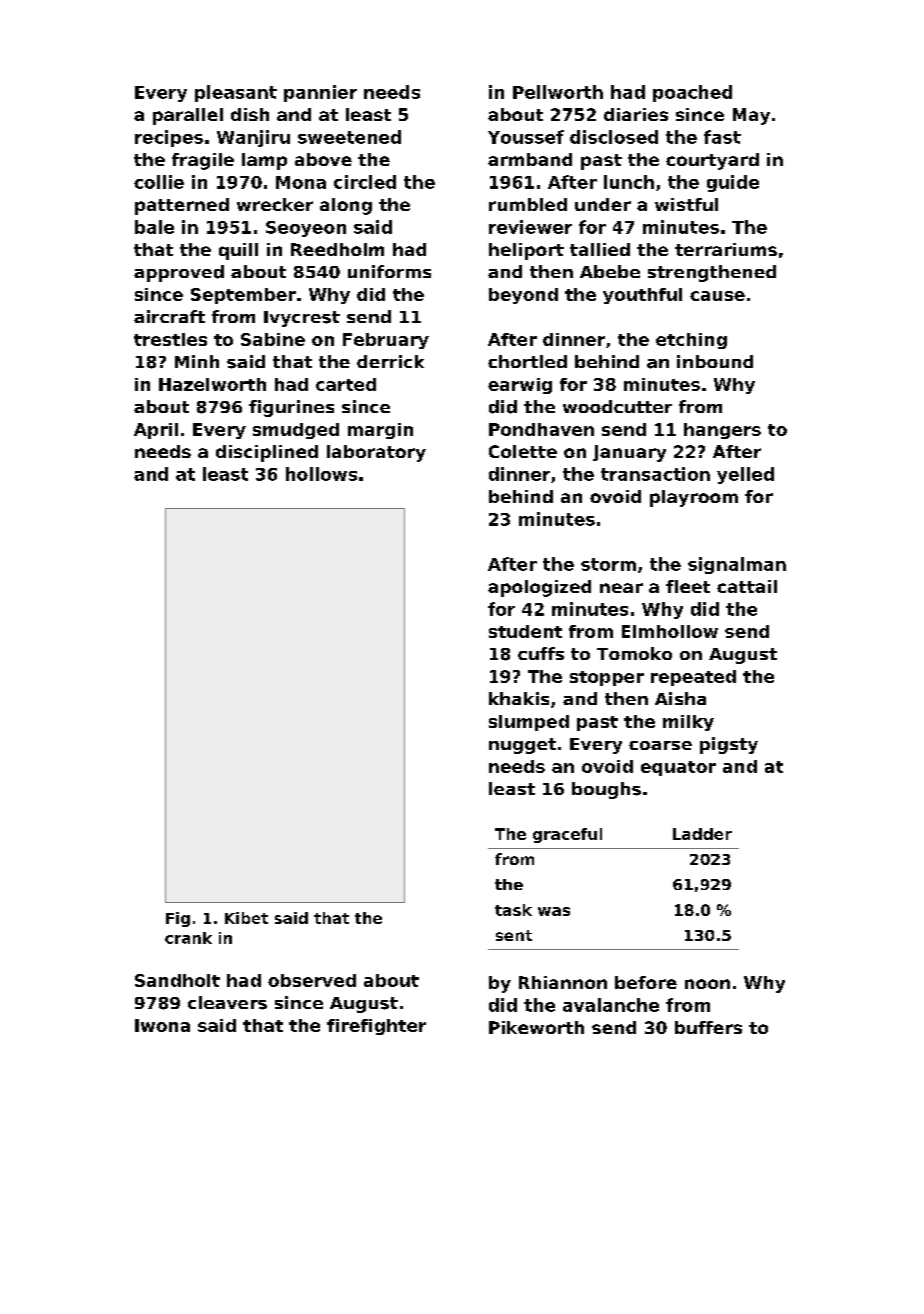 This screenshot has height=1314, width=924. I want to click on task, so click(513, 910).
